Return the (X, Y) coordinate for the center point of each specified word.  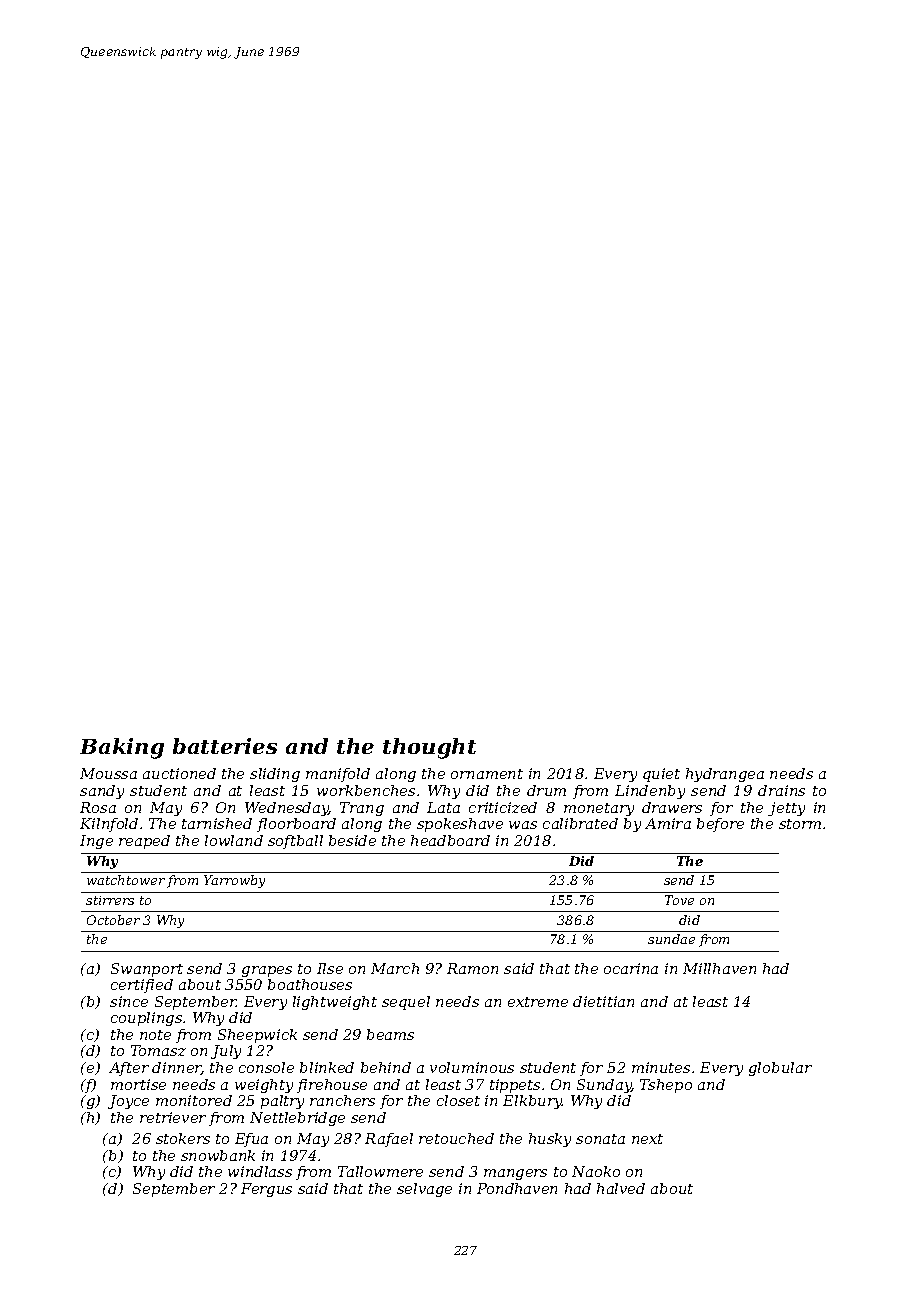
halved (621, 1188)
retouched (456, 1138)
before (720, 825)
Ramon (472, 968)
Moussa (108, 773)
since (129, 1001)
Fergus (266, 1190)
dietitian (603, 1001)
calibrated (580, 823)
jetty (786, 809)
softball (295, 842)
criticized (503, 807)
